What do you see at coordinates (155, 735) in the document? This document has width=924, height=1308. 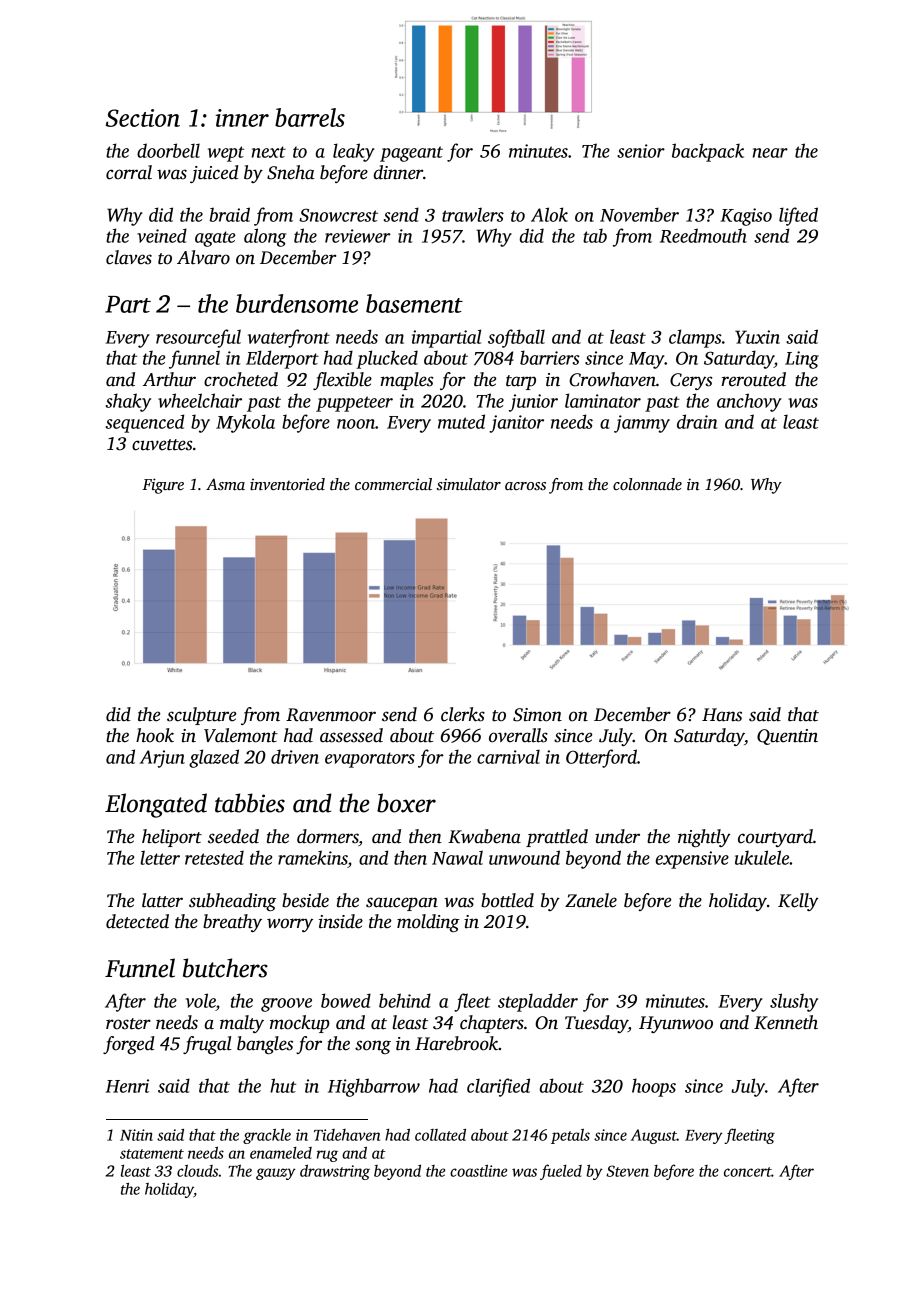 I see `hook` at bounding box center [155, 735].
